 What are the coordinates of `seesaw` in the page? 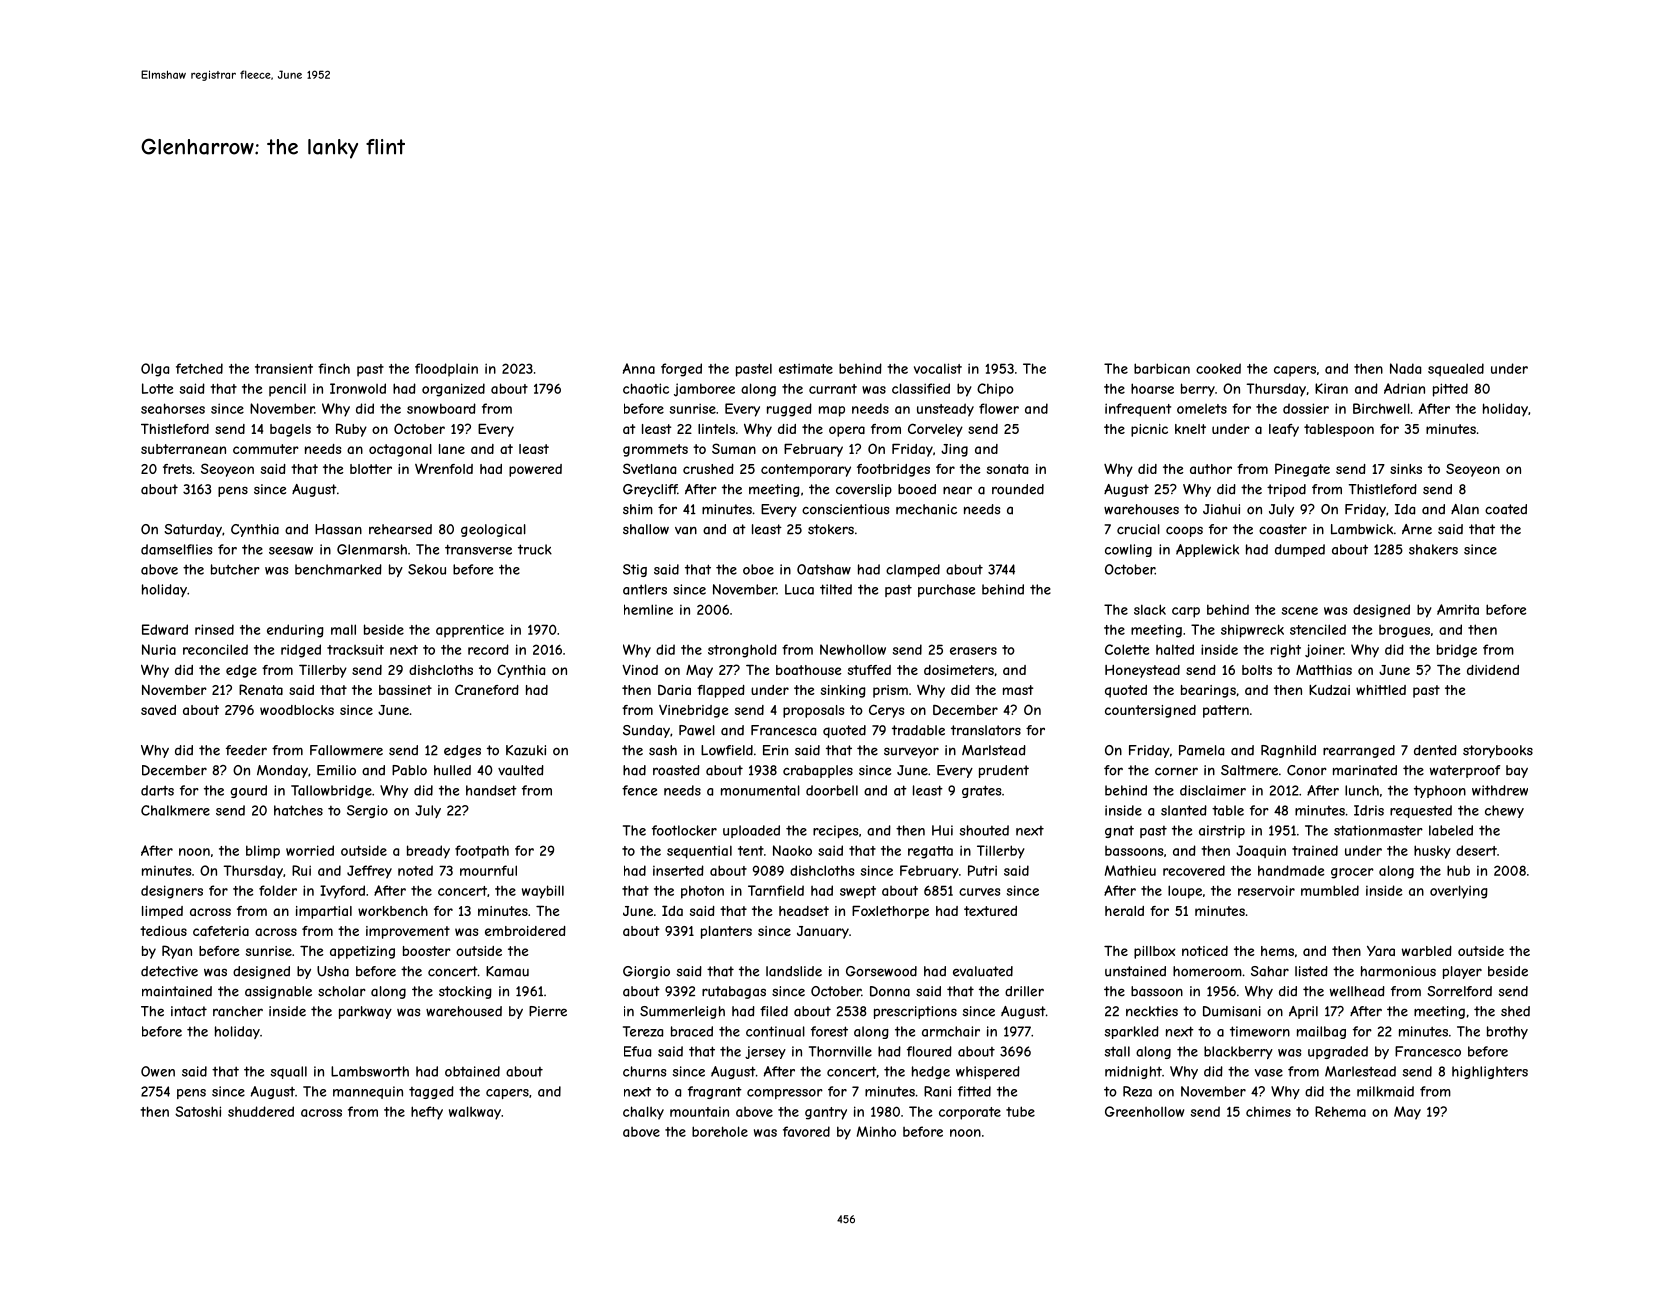 It's located at (291, 551).
